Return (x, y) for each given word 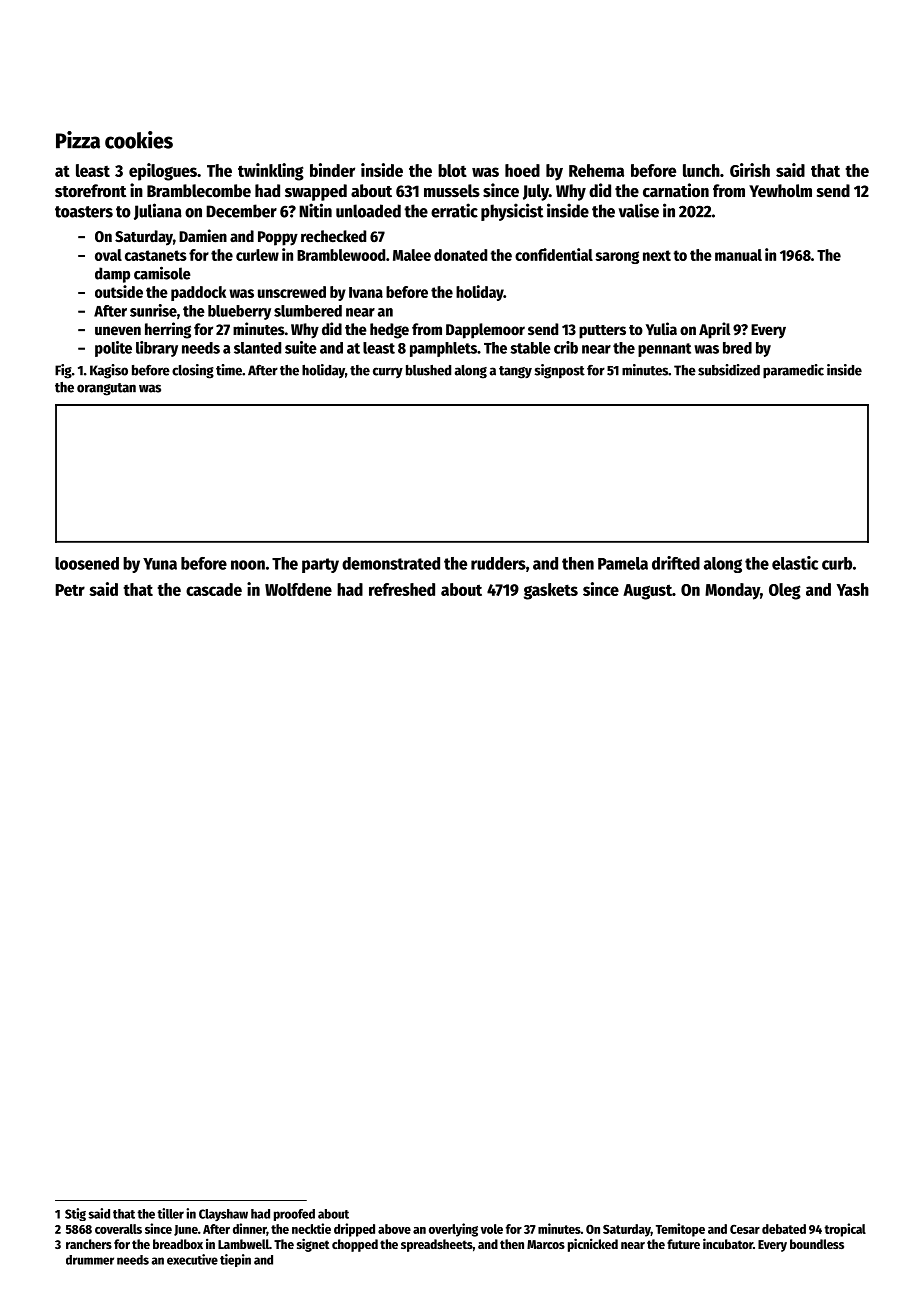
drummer (90, 1260)
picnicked (593, 1245)
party (320, 565)
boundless (817, 1244)
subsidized (729, 370)
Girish (750, 170)
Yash (853, 589)
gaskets (551, 591)
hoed (522, 170)
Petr (70, 590)
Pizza (78, 140)
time (229, 370)
